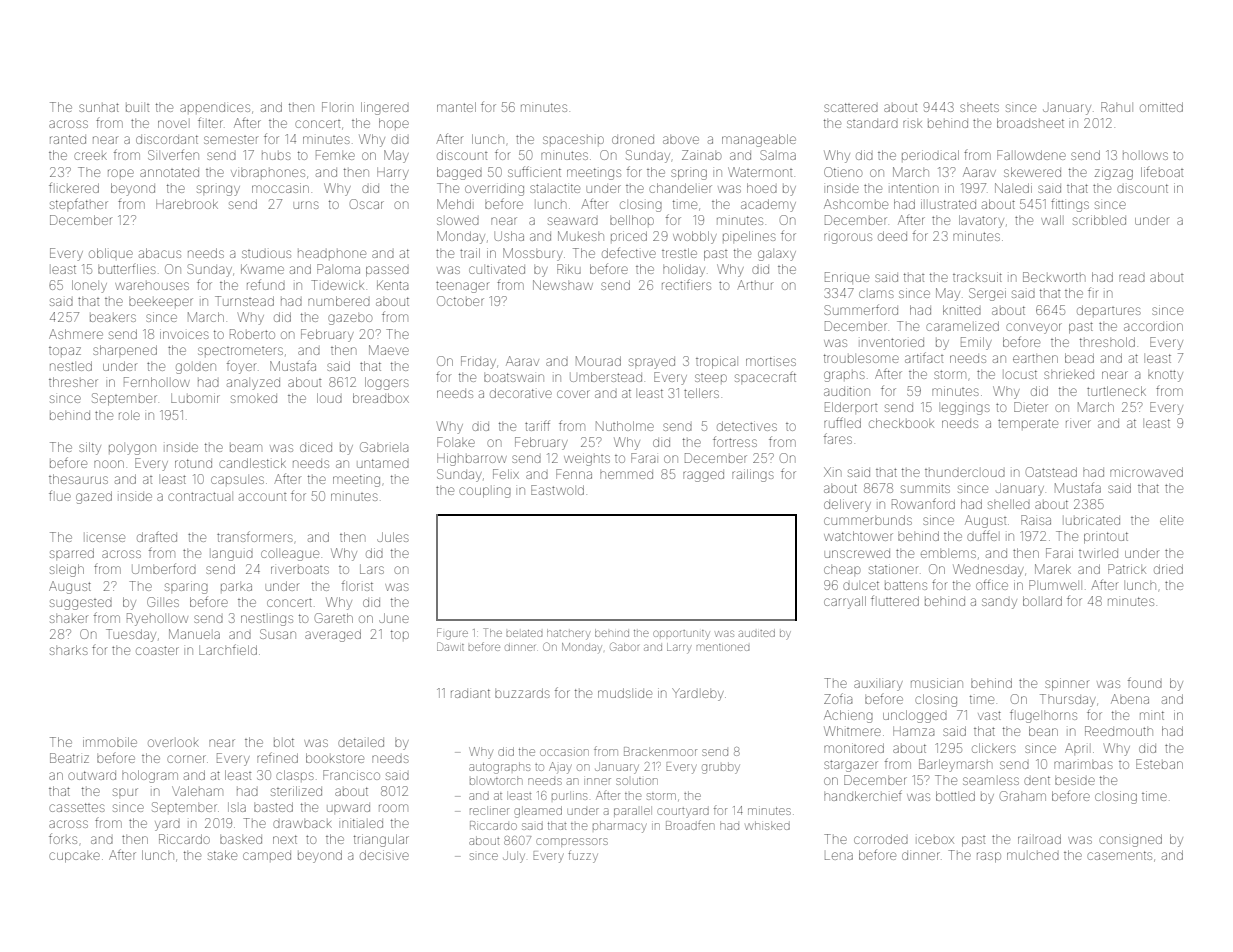  What do you see at coordinates (252, 334) in the page?
I see `Roberto` at bounding box center [252, 334].
